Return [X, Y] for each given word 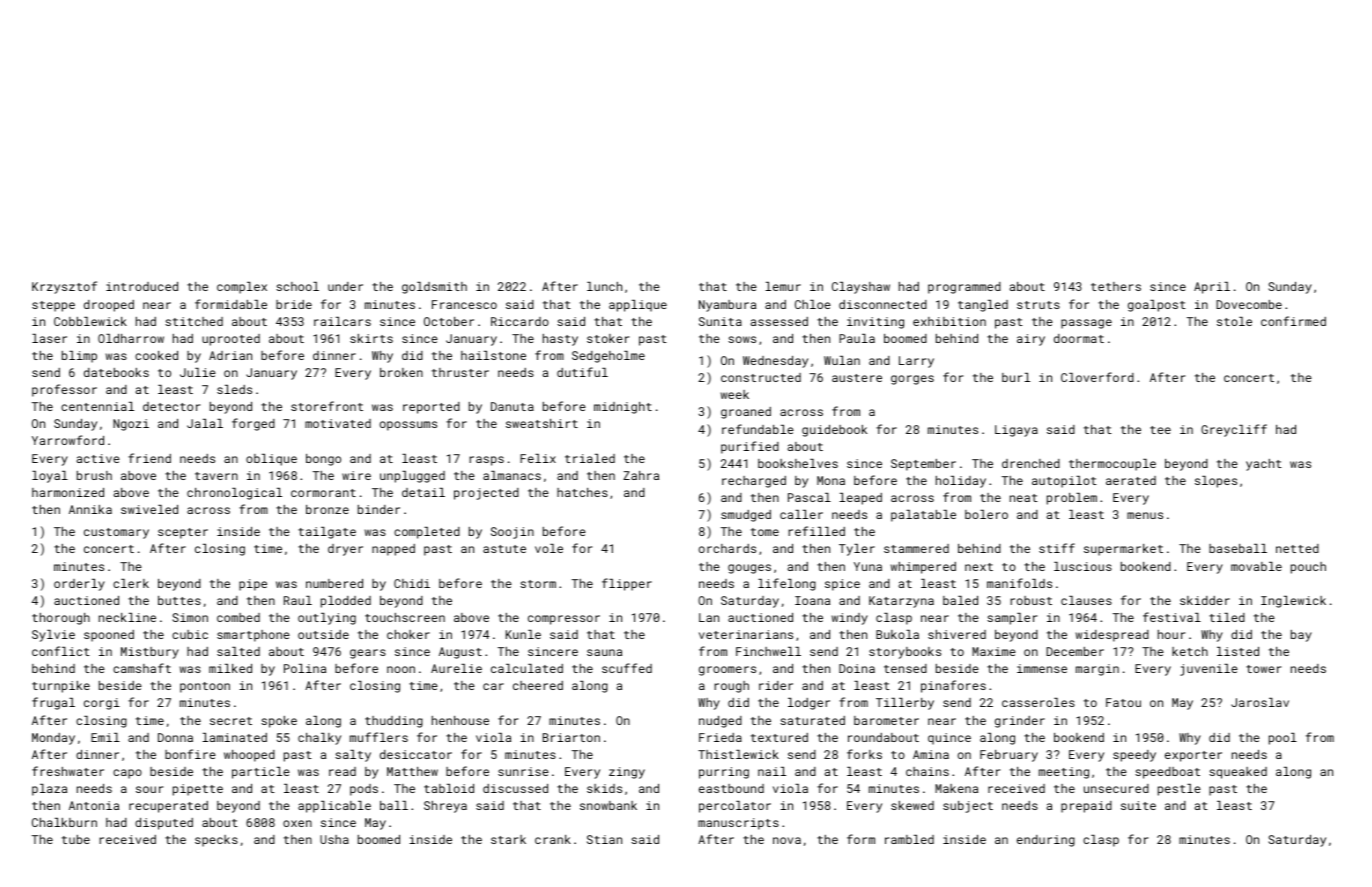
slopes [1216, 482]
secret [231, 721]
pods [364, 790]
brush [94, 475]
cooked [156, 355]
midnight [623, 408]
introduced [142, 286]
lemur [783, 286]
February [1009, 756]
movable [1256, 566]
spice [842, 585]
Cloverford [1097, 377]
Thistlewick [738, 754]
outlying [327, 619]
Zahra [641, 475]
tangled [983, 306]
